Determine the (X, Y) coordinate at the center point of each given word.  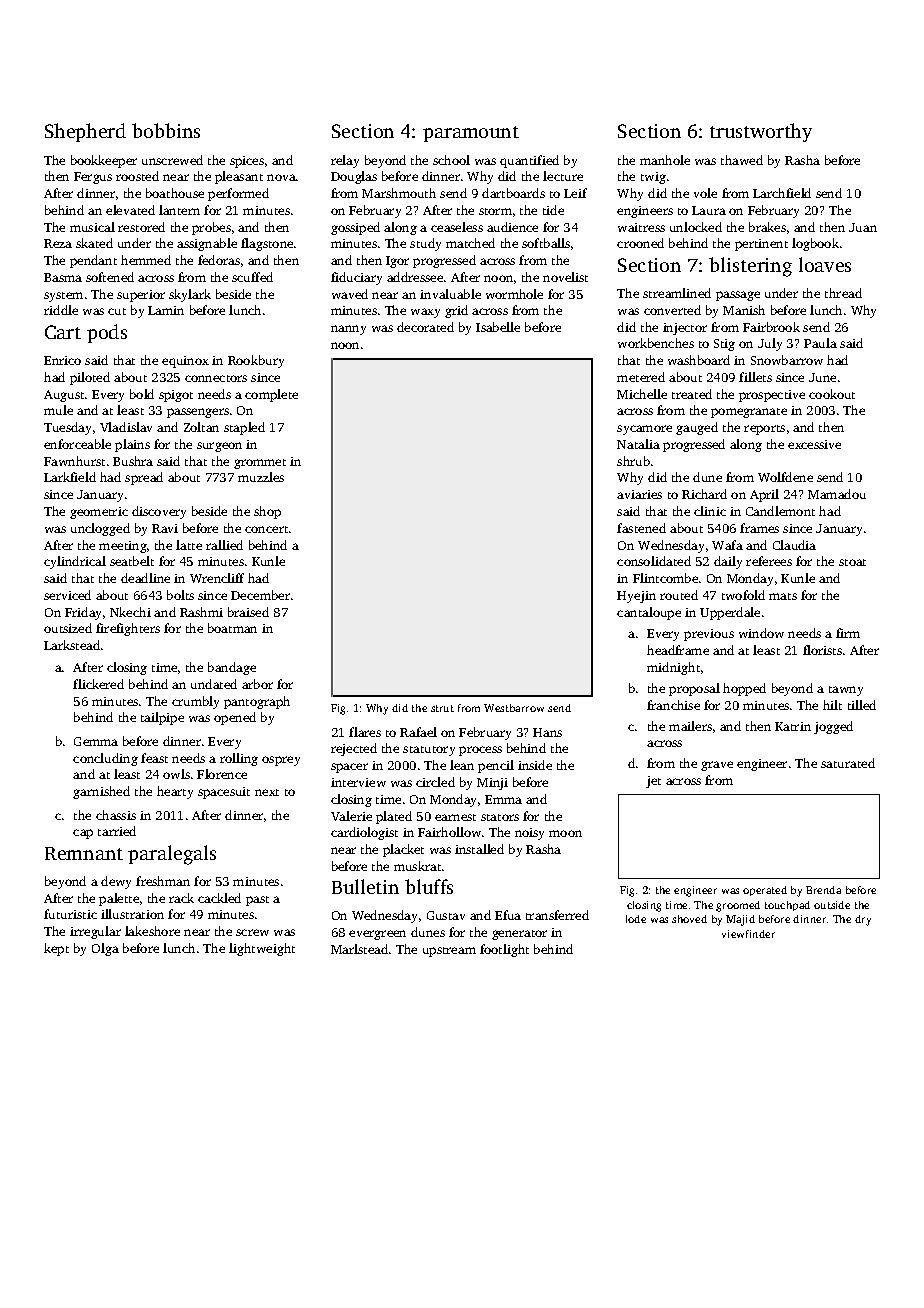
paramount (471, 134)
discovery (159, 512)
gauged (697, 428)
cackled (219, 898)
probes (211, 228)
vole (705, 193)
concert (266, 529)
